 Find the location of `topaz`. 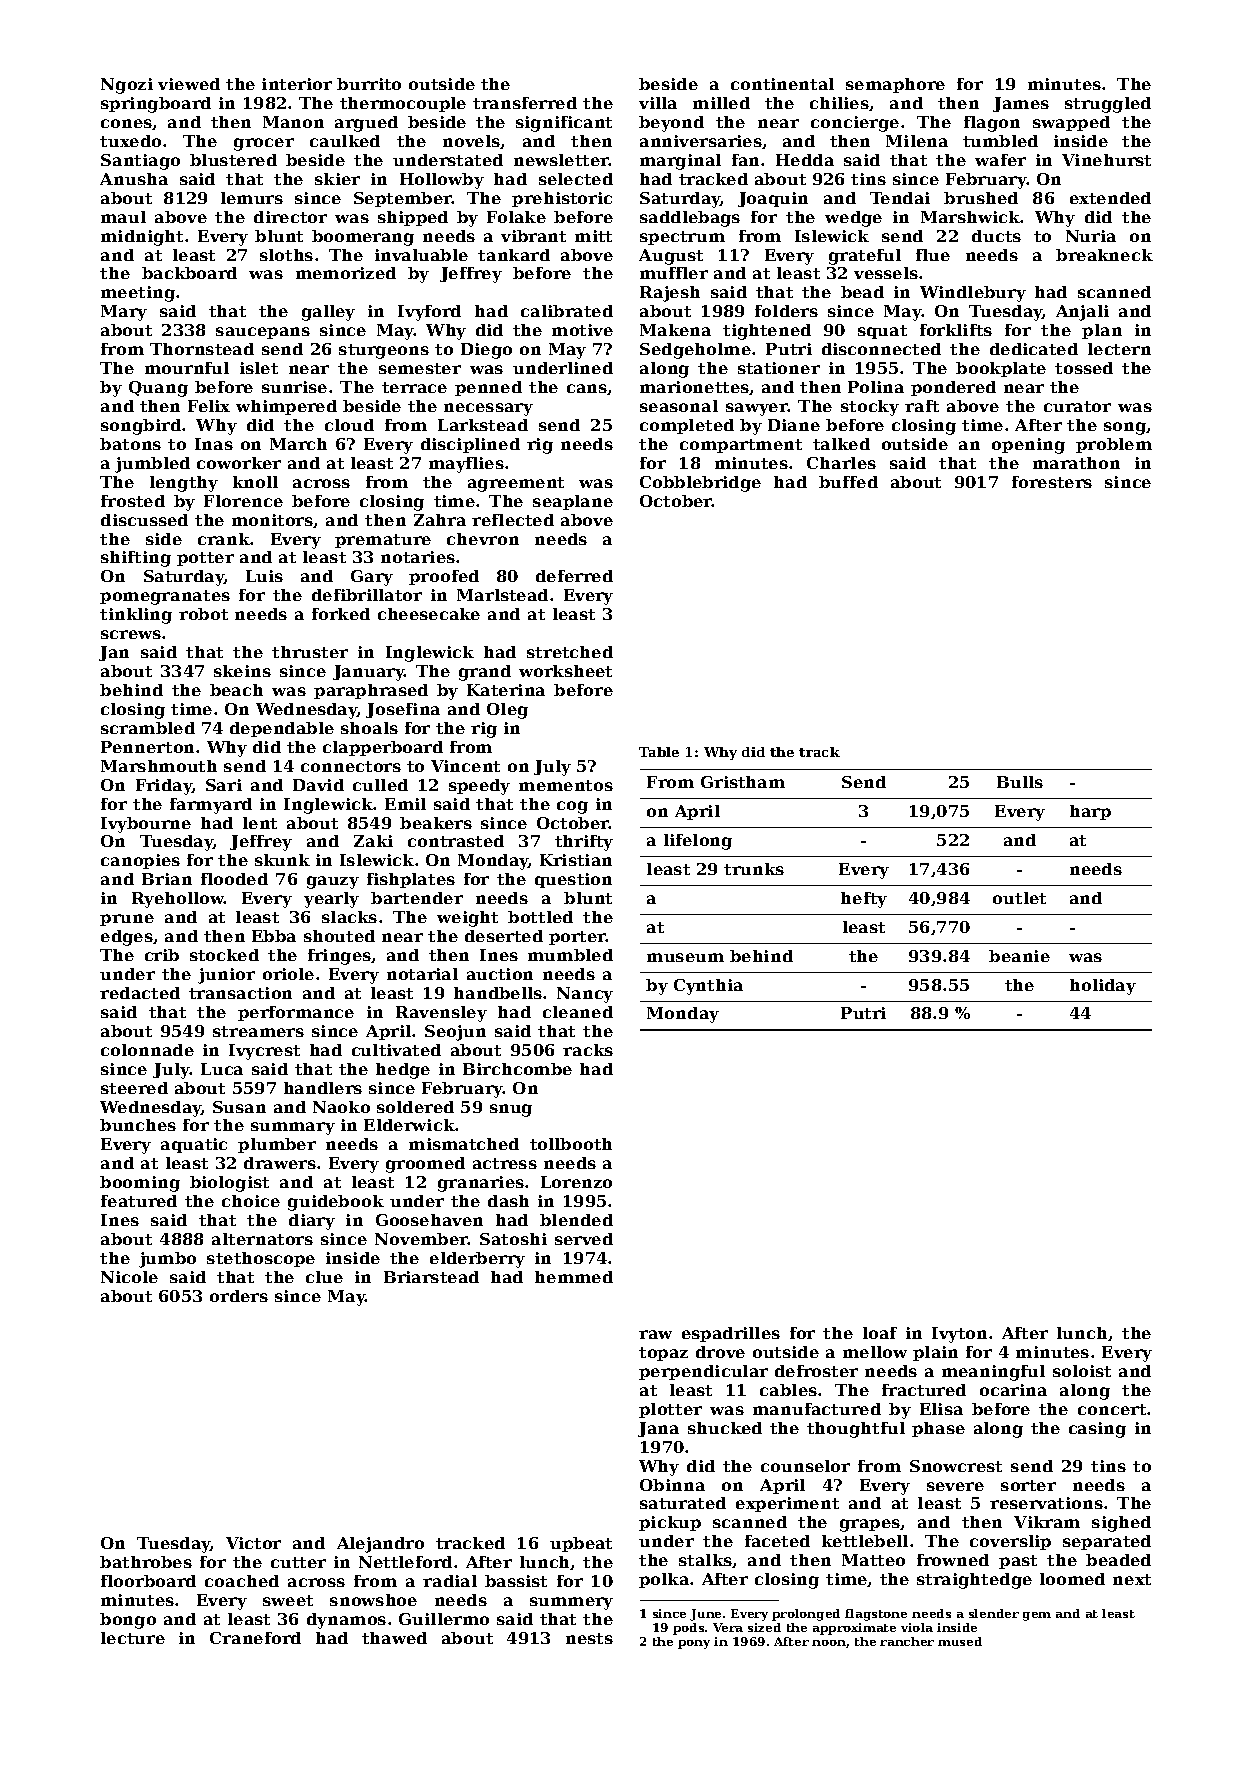

topaz is located at coordinates (663, 1354).
